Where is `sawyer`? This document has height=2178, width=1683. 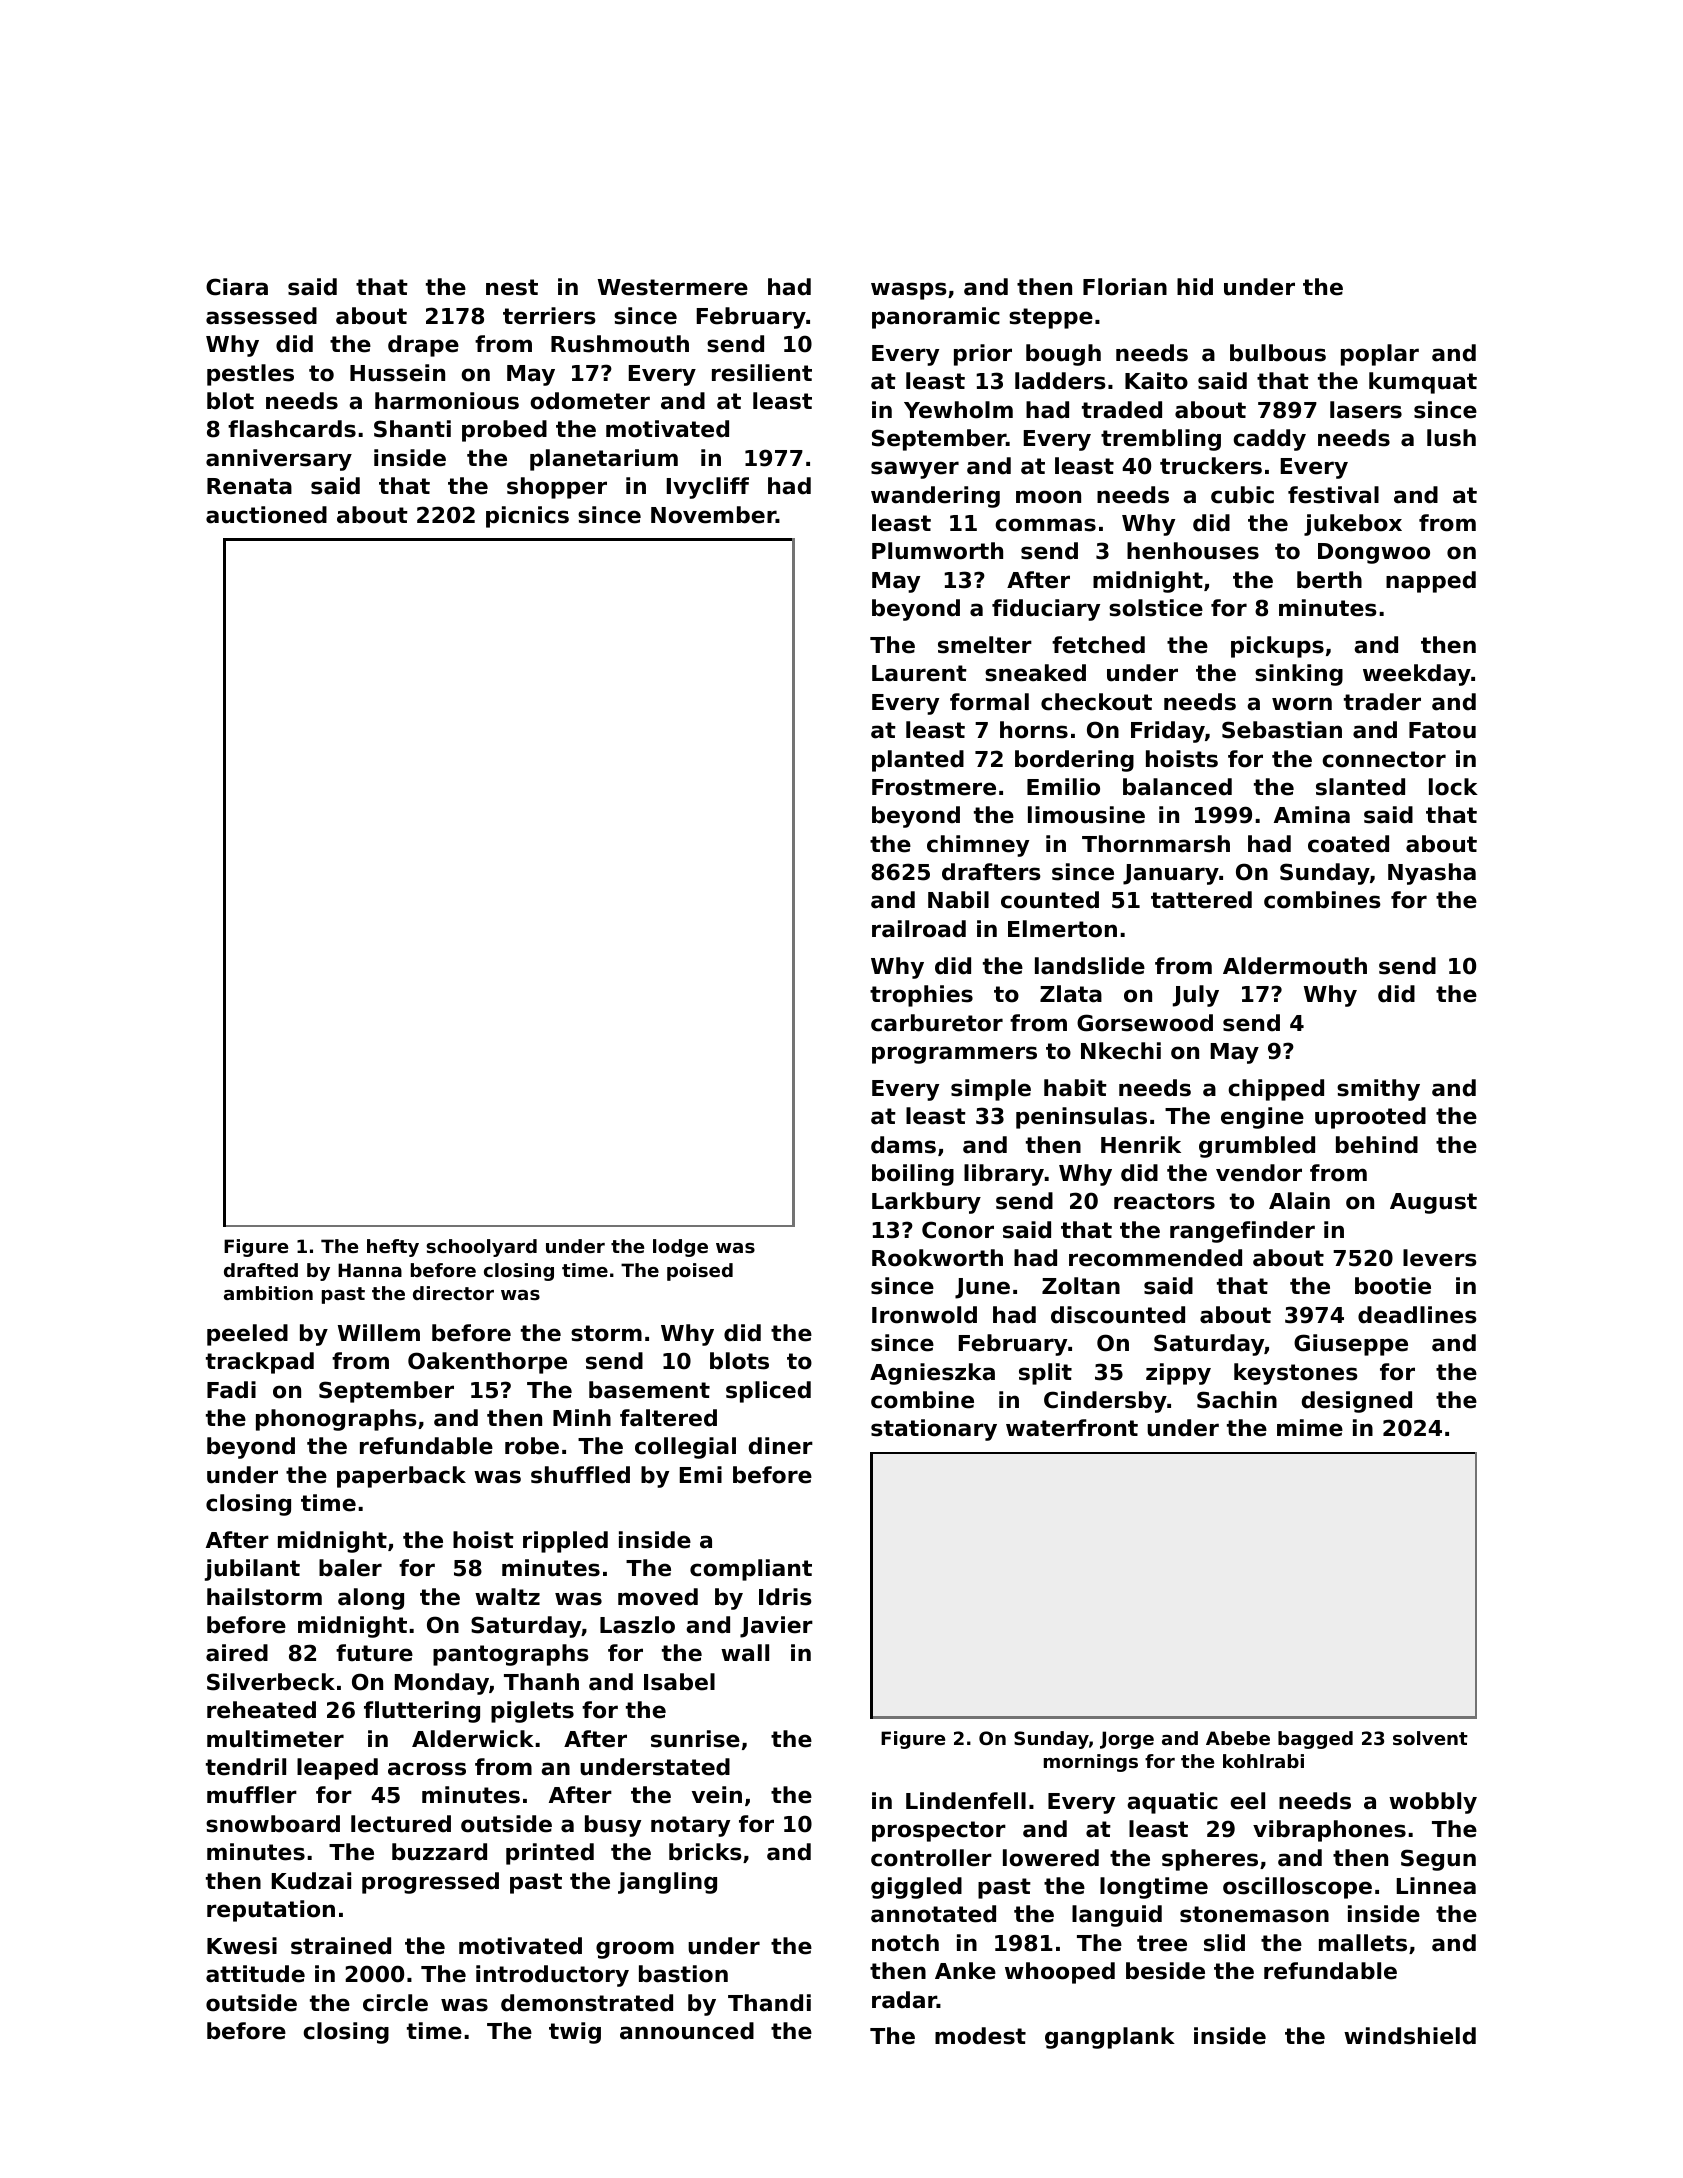 sawyer is located at coordinates (915, 470).
